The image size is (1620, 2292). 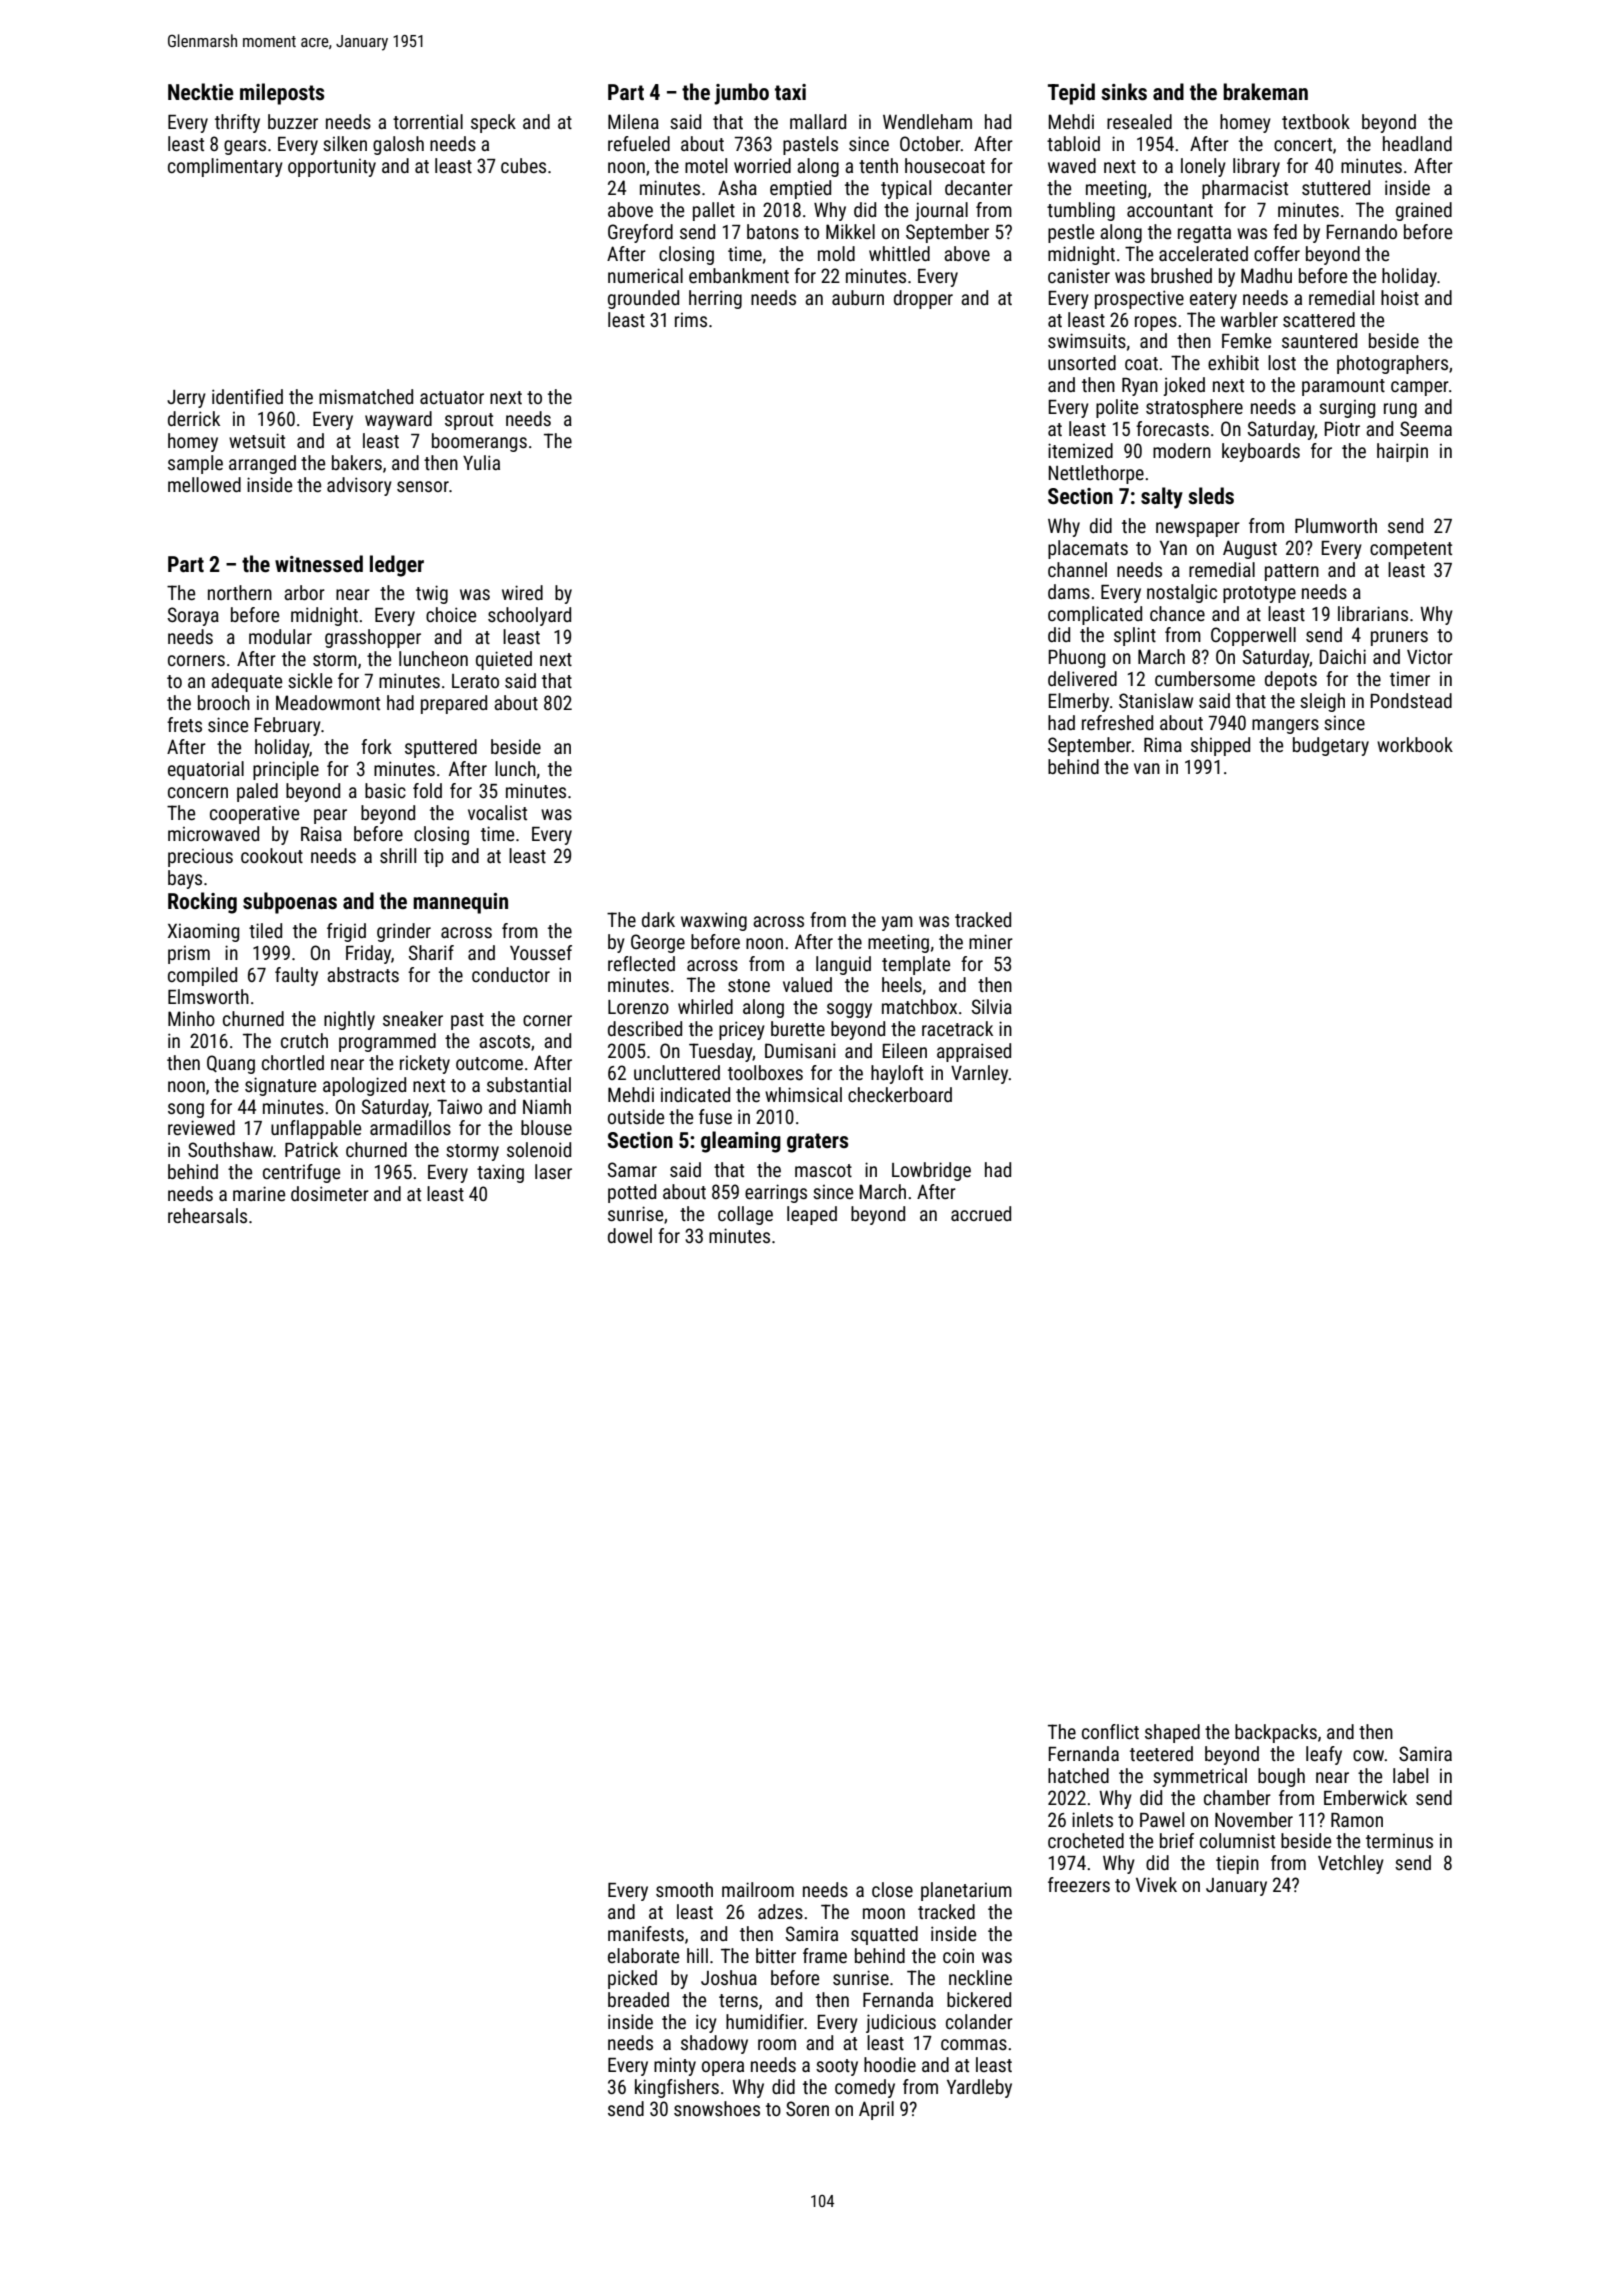 What do you see at coordinates (638, 1999) in the document?
I see `breaded` at bounding box center [638, 1999].
